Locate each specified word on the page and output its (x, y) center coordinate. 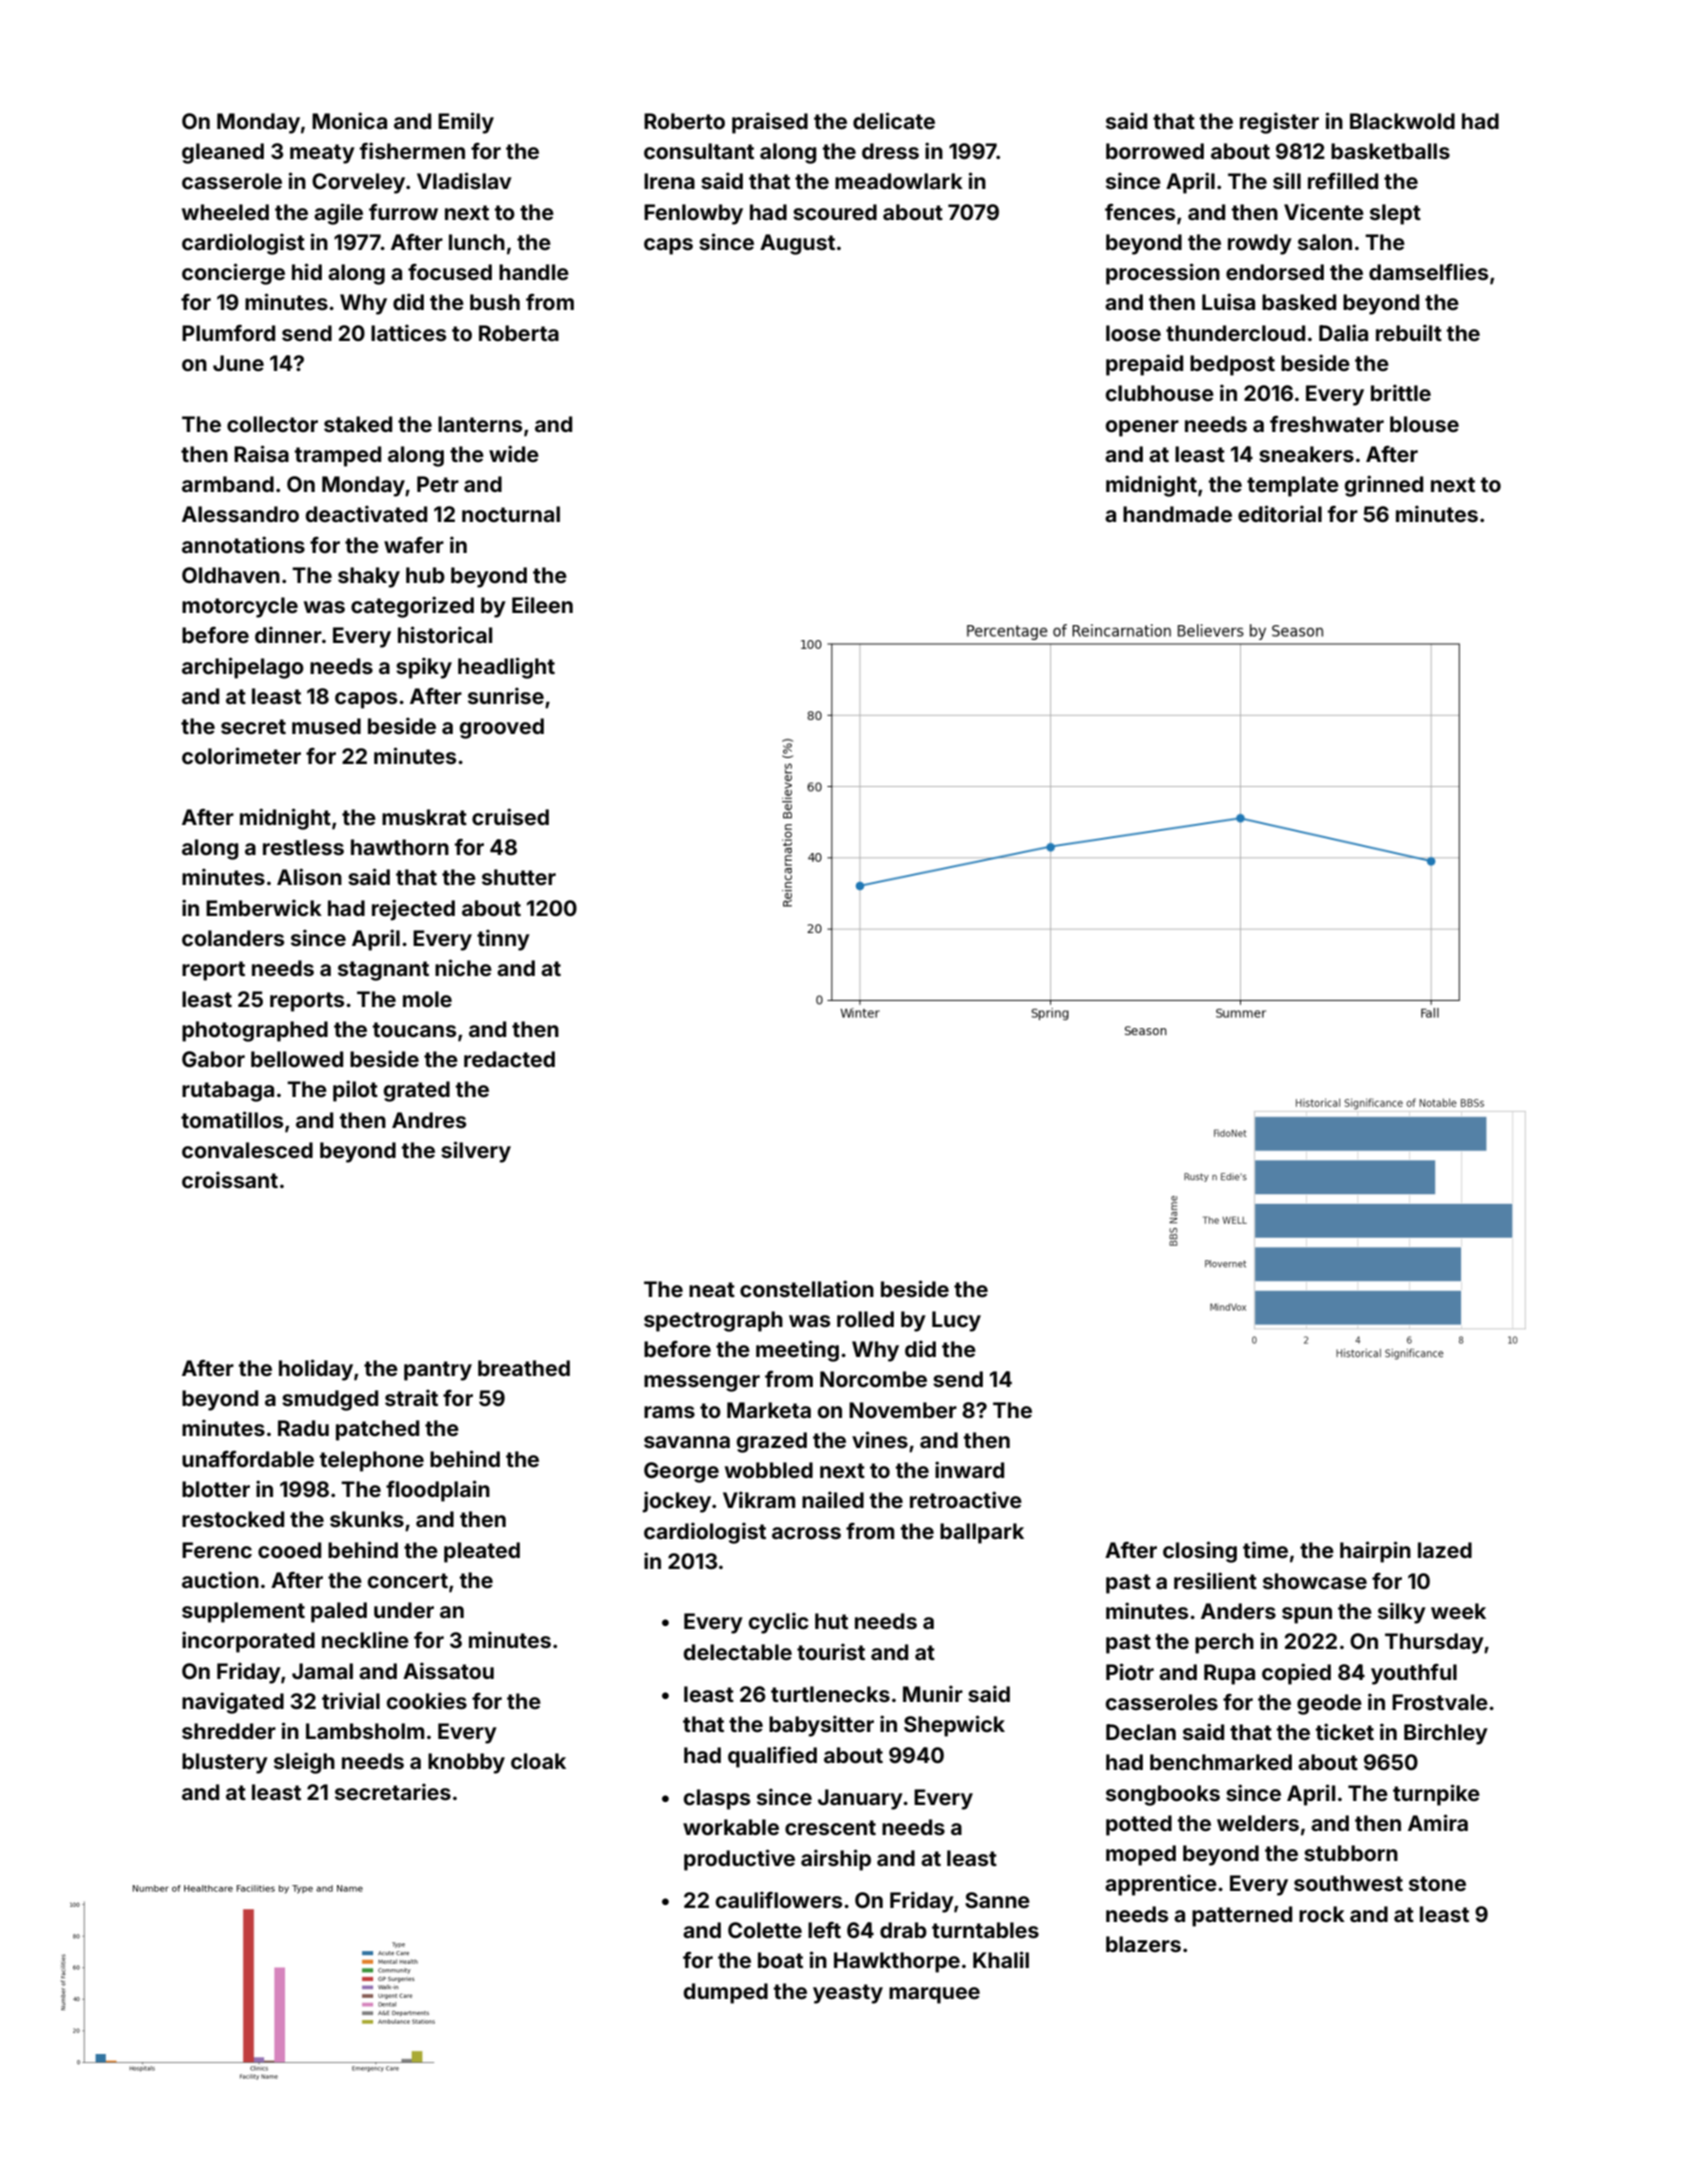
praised (770, 123)
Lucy (956, 1321)
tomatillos (232, 1119)
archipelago (243, 668)
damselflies (1428, 271)
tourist (831, 1651)
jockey (676, 1502)
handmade (1177, 514)
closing (1200, 1552)
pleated (482, 1552)
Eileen (542, 604)
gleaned (223, 153)
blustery (225, 1763)
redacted (509, 1059)
